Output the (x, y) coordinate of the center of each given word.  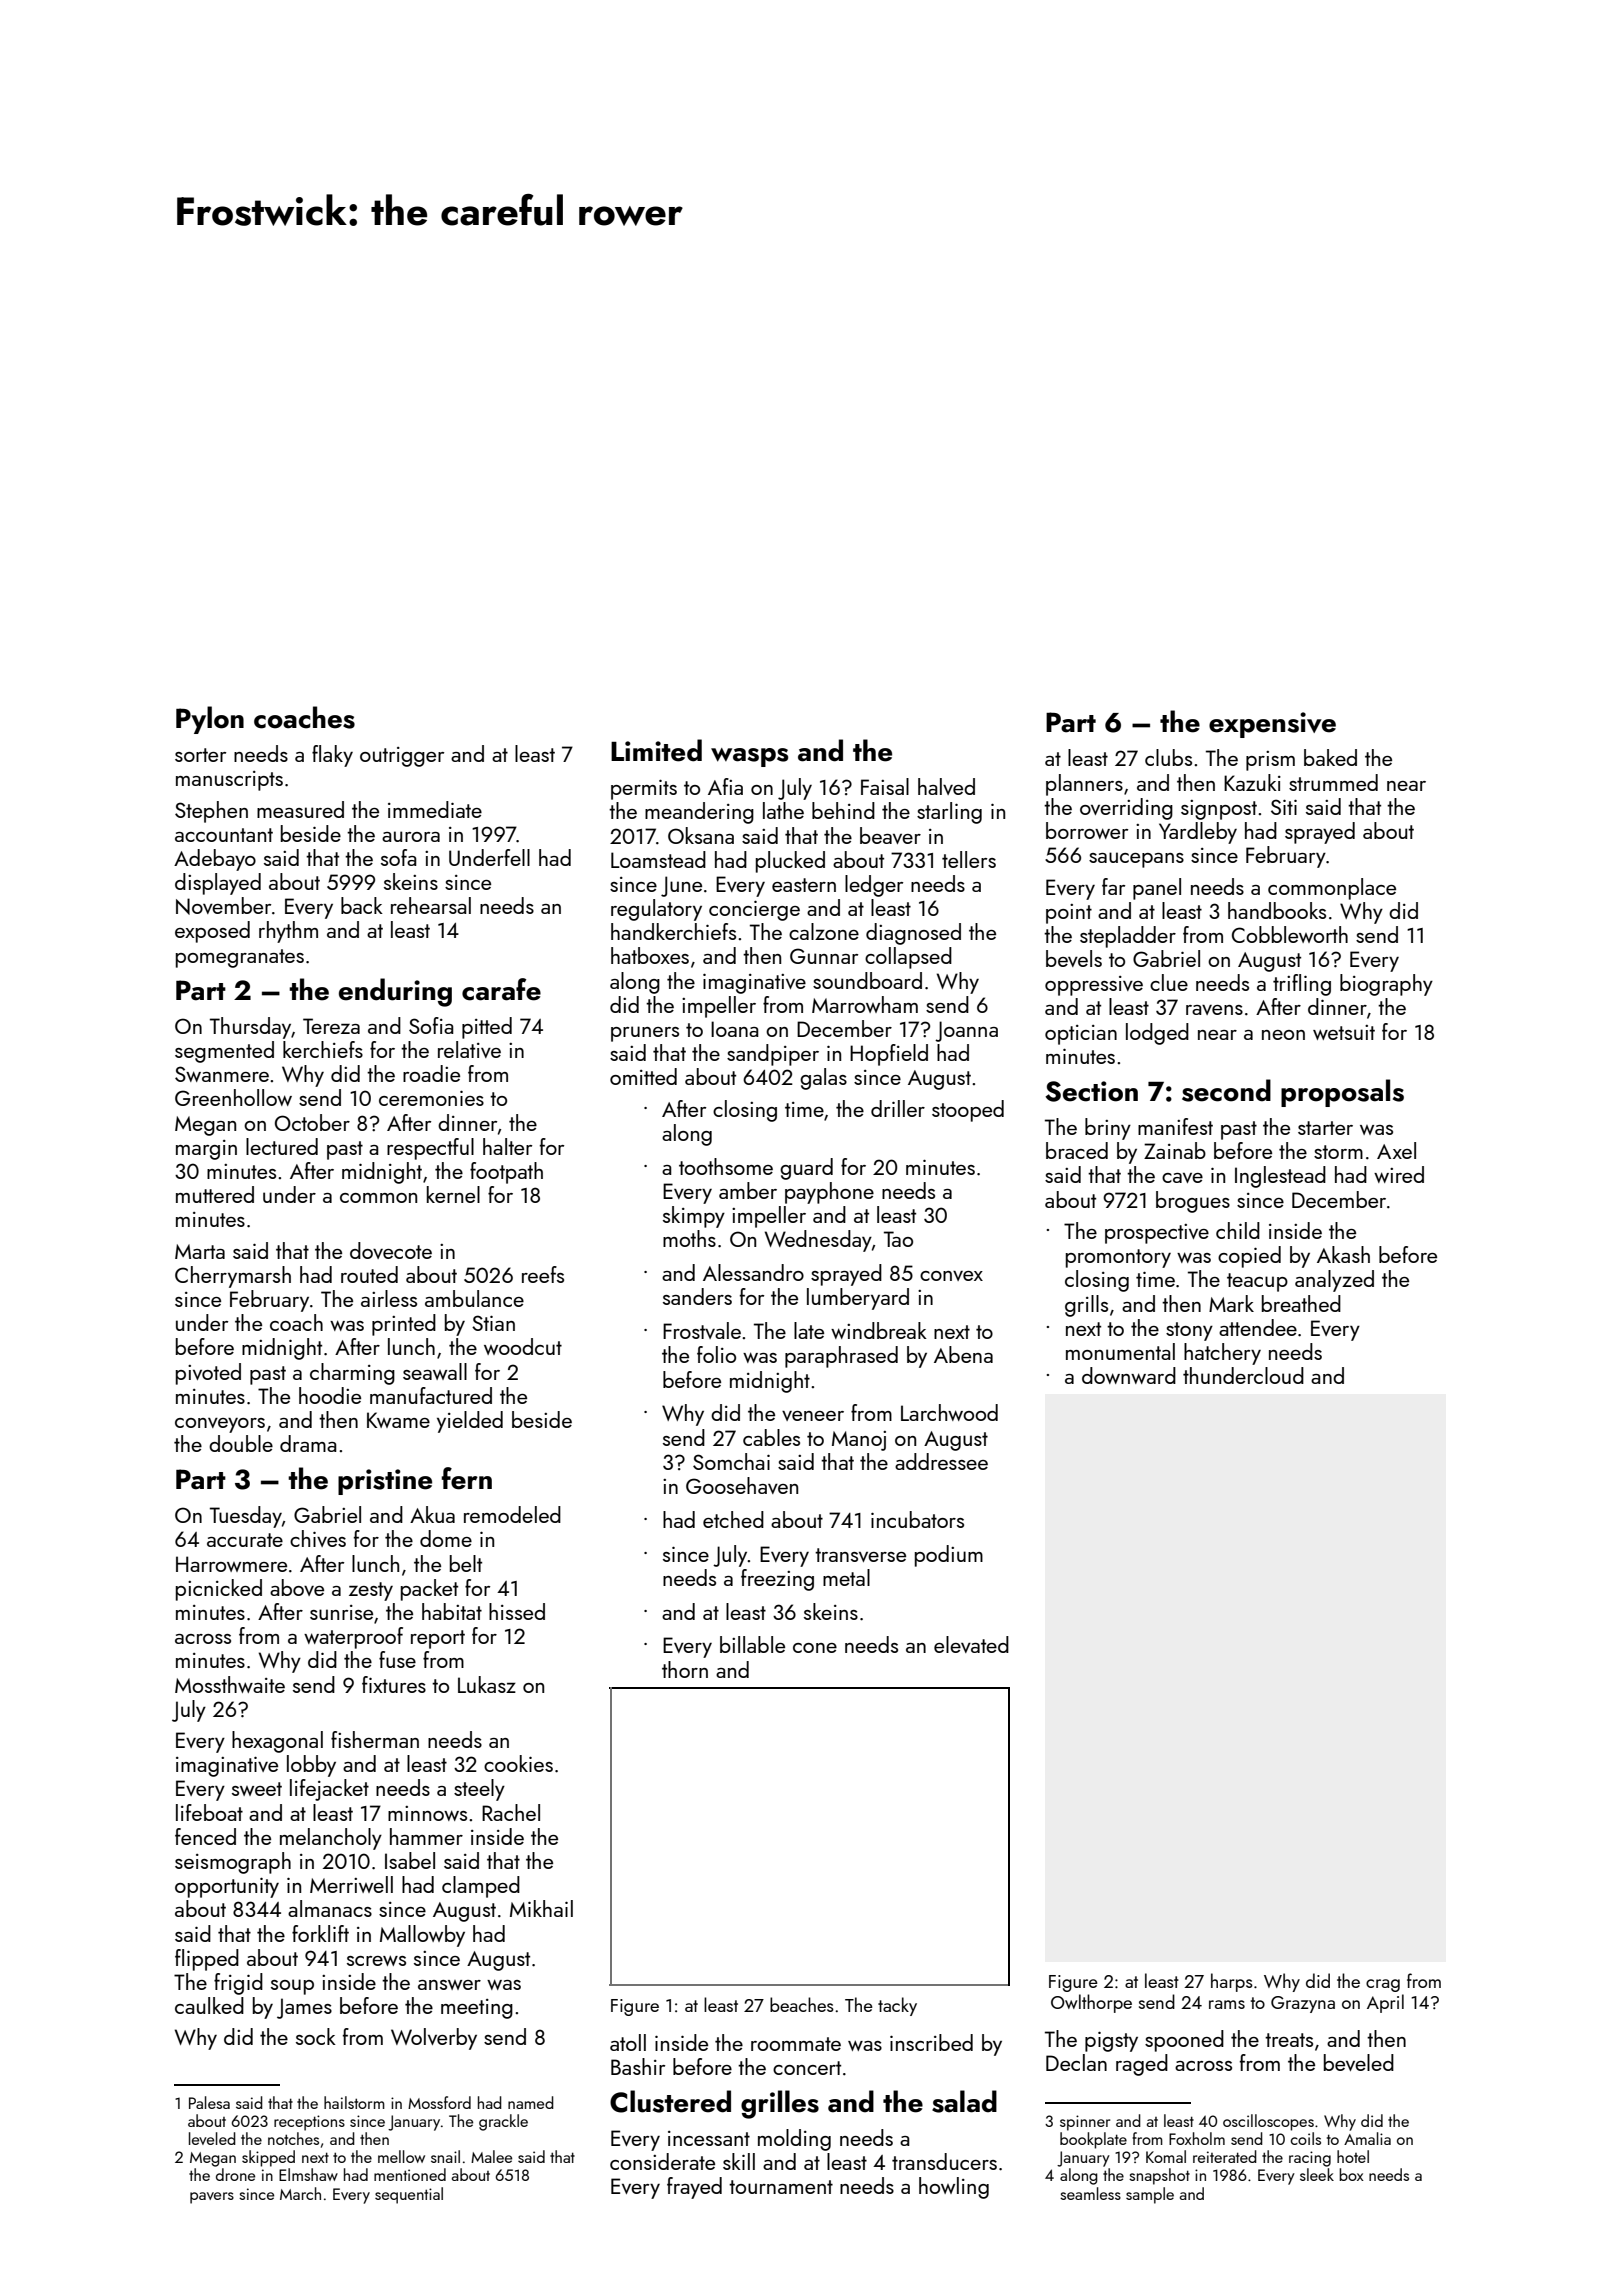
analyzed (1334, 1281)
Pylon (210, 720)
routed (369, 1274)
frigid (238, 1984)
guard (806, 1169)
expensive (1272, 725)
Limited (656, 750)
